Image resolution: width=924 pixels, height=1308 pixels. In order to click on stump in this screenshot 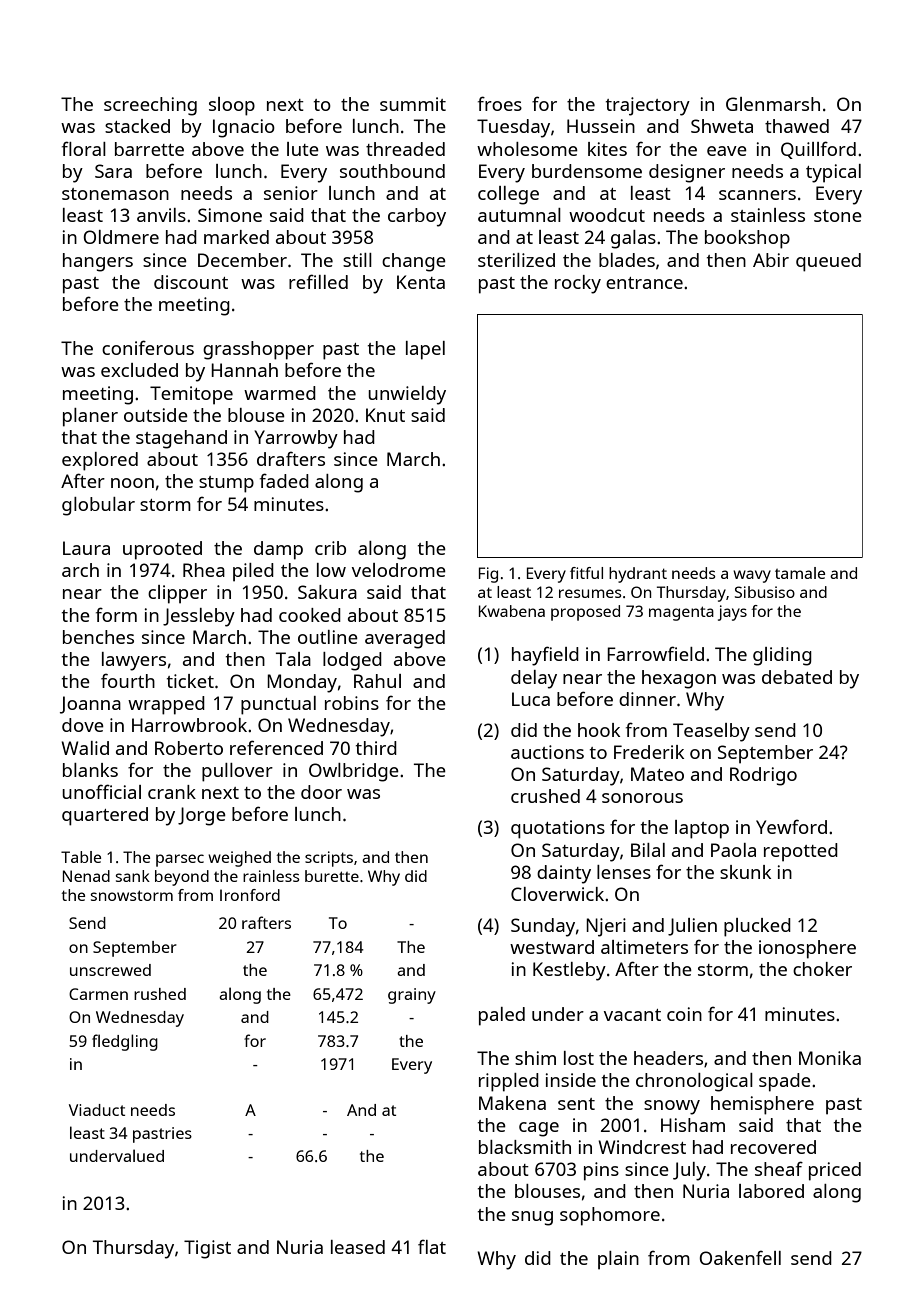, I will do `click(226, 484)`.
